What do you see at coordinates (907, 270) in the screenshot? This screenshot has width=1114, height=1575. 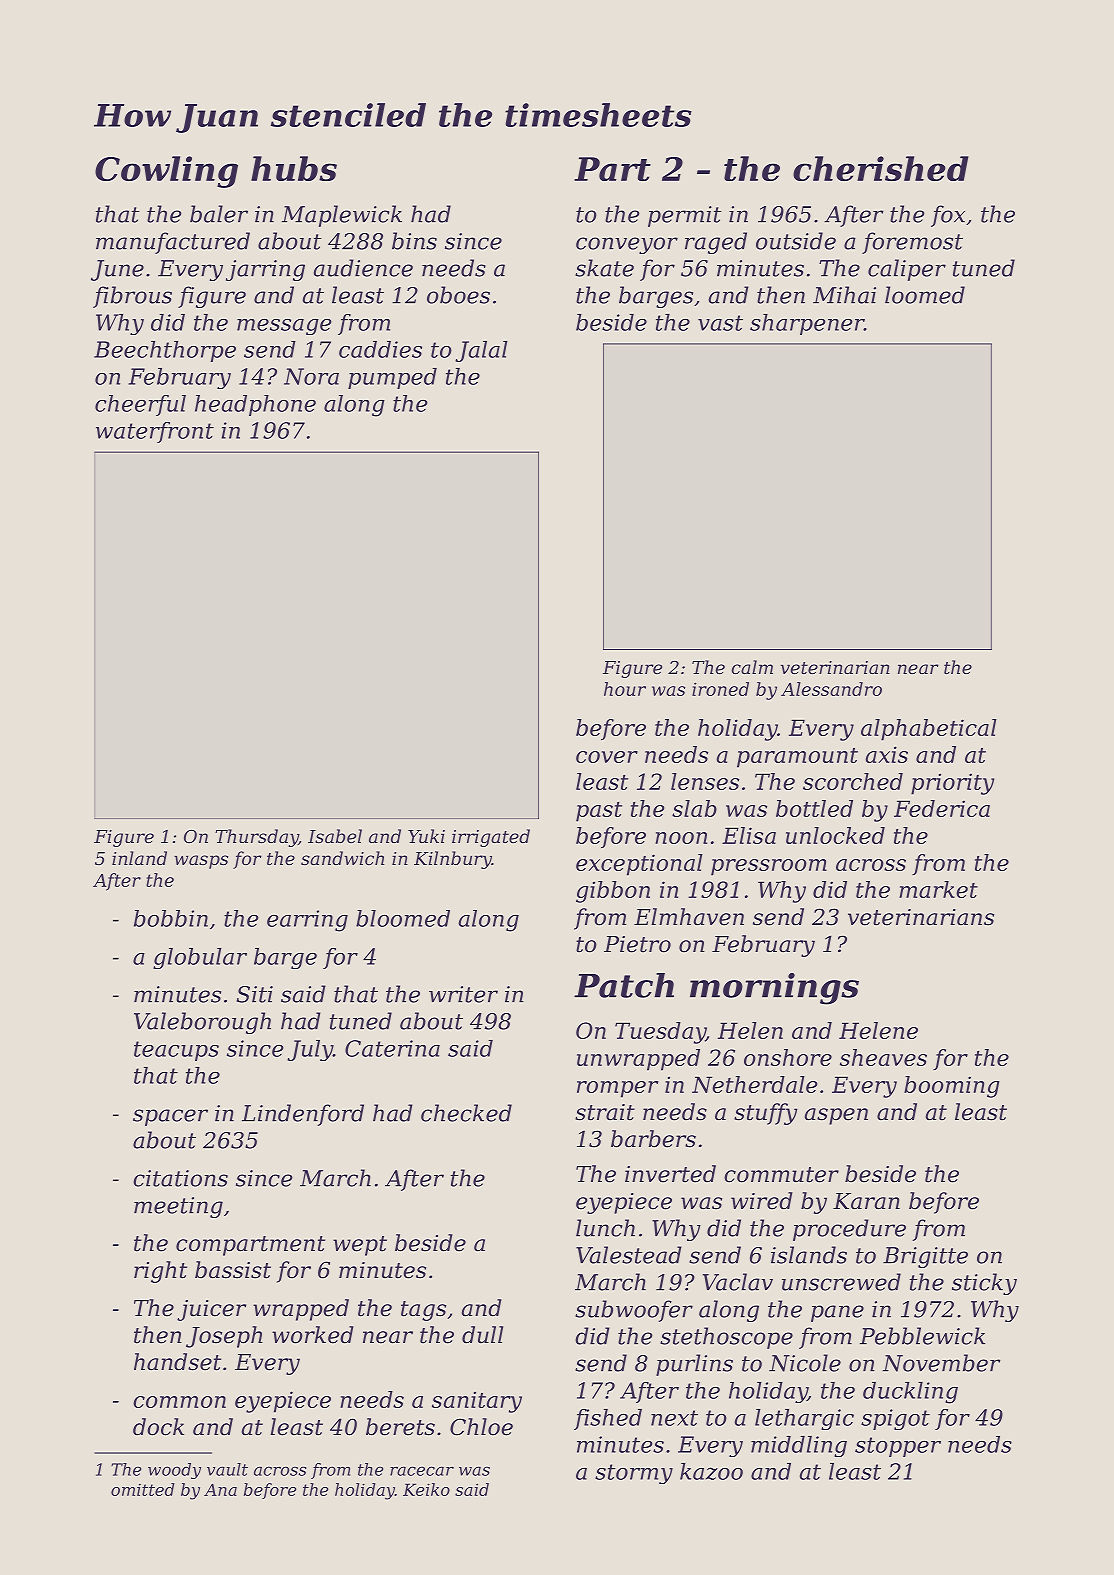 I see `caliper` at bounding box center [907, 270].
